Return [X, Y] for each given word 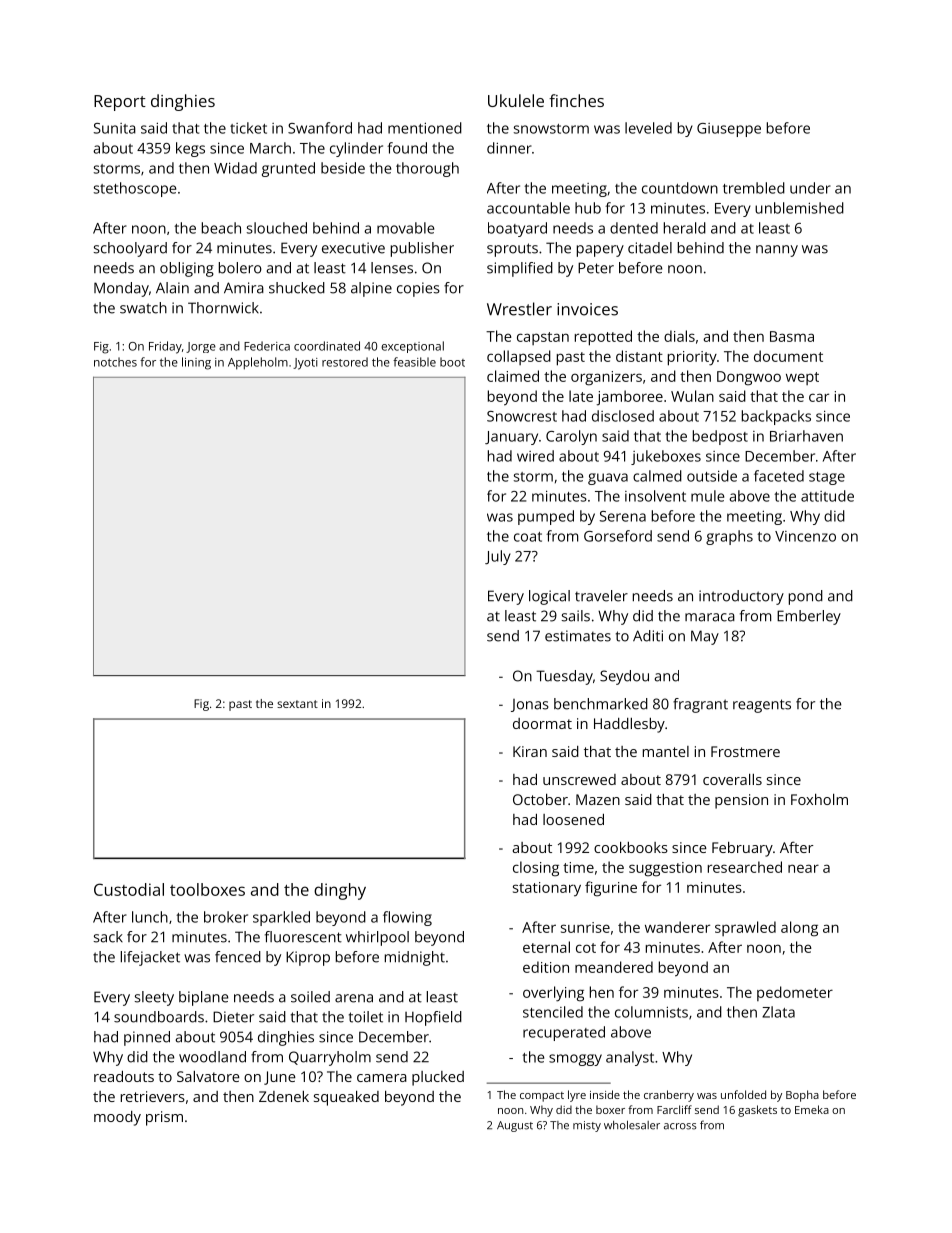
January [511, 438]
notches [115, 362]
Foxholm [819, 799]
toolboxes [207, 889]
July [498, 557]
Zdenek [284, 1096]
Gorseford [618, 536]
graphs [729, 537]
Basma [792, 336]
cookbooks [631, 847]
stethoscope [135, 189]
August [515, 1126]
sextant [297, 704]
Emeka [812, 1109]
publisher [422, 249]
